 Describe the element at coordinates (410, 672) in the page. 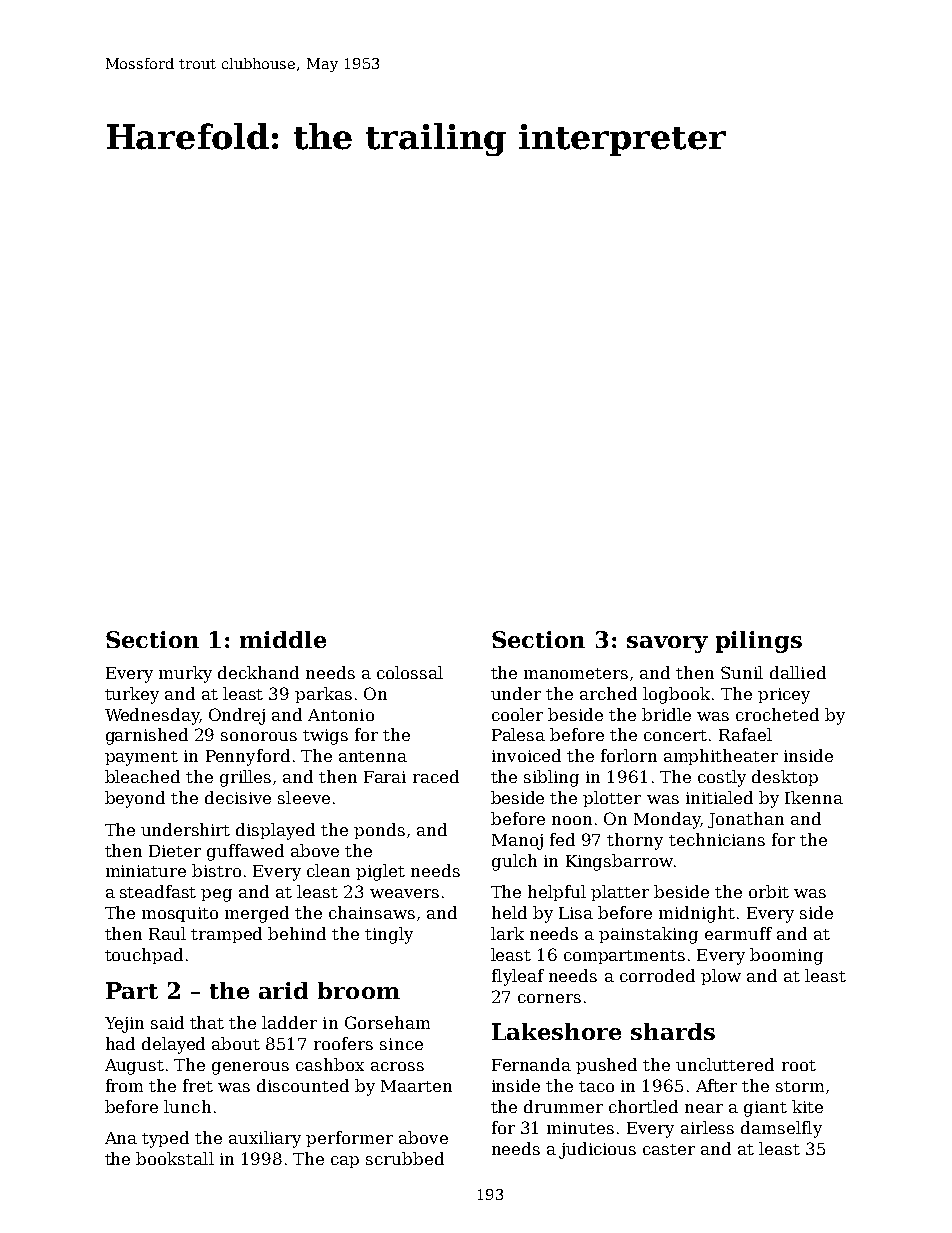

I see `colossal` at that location.
